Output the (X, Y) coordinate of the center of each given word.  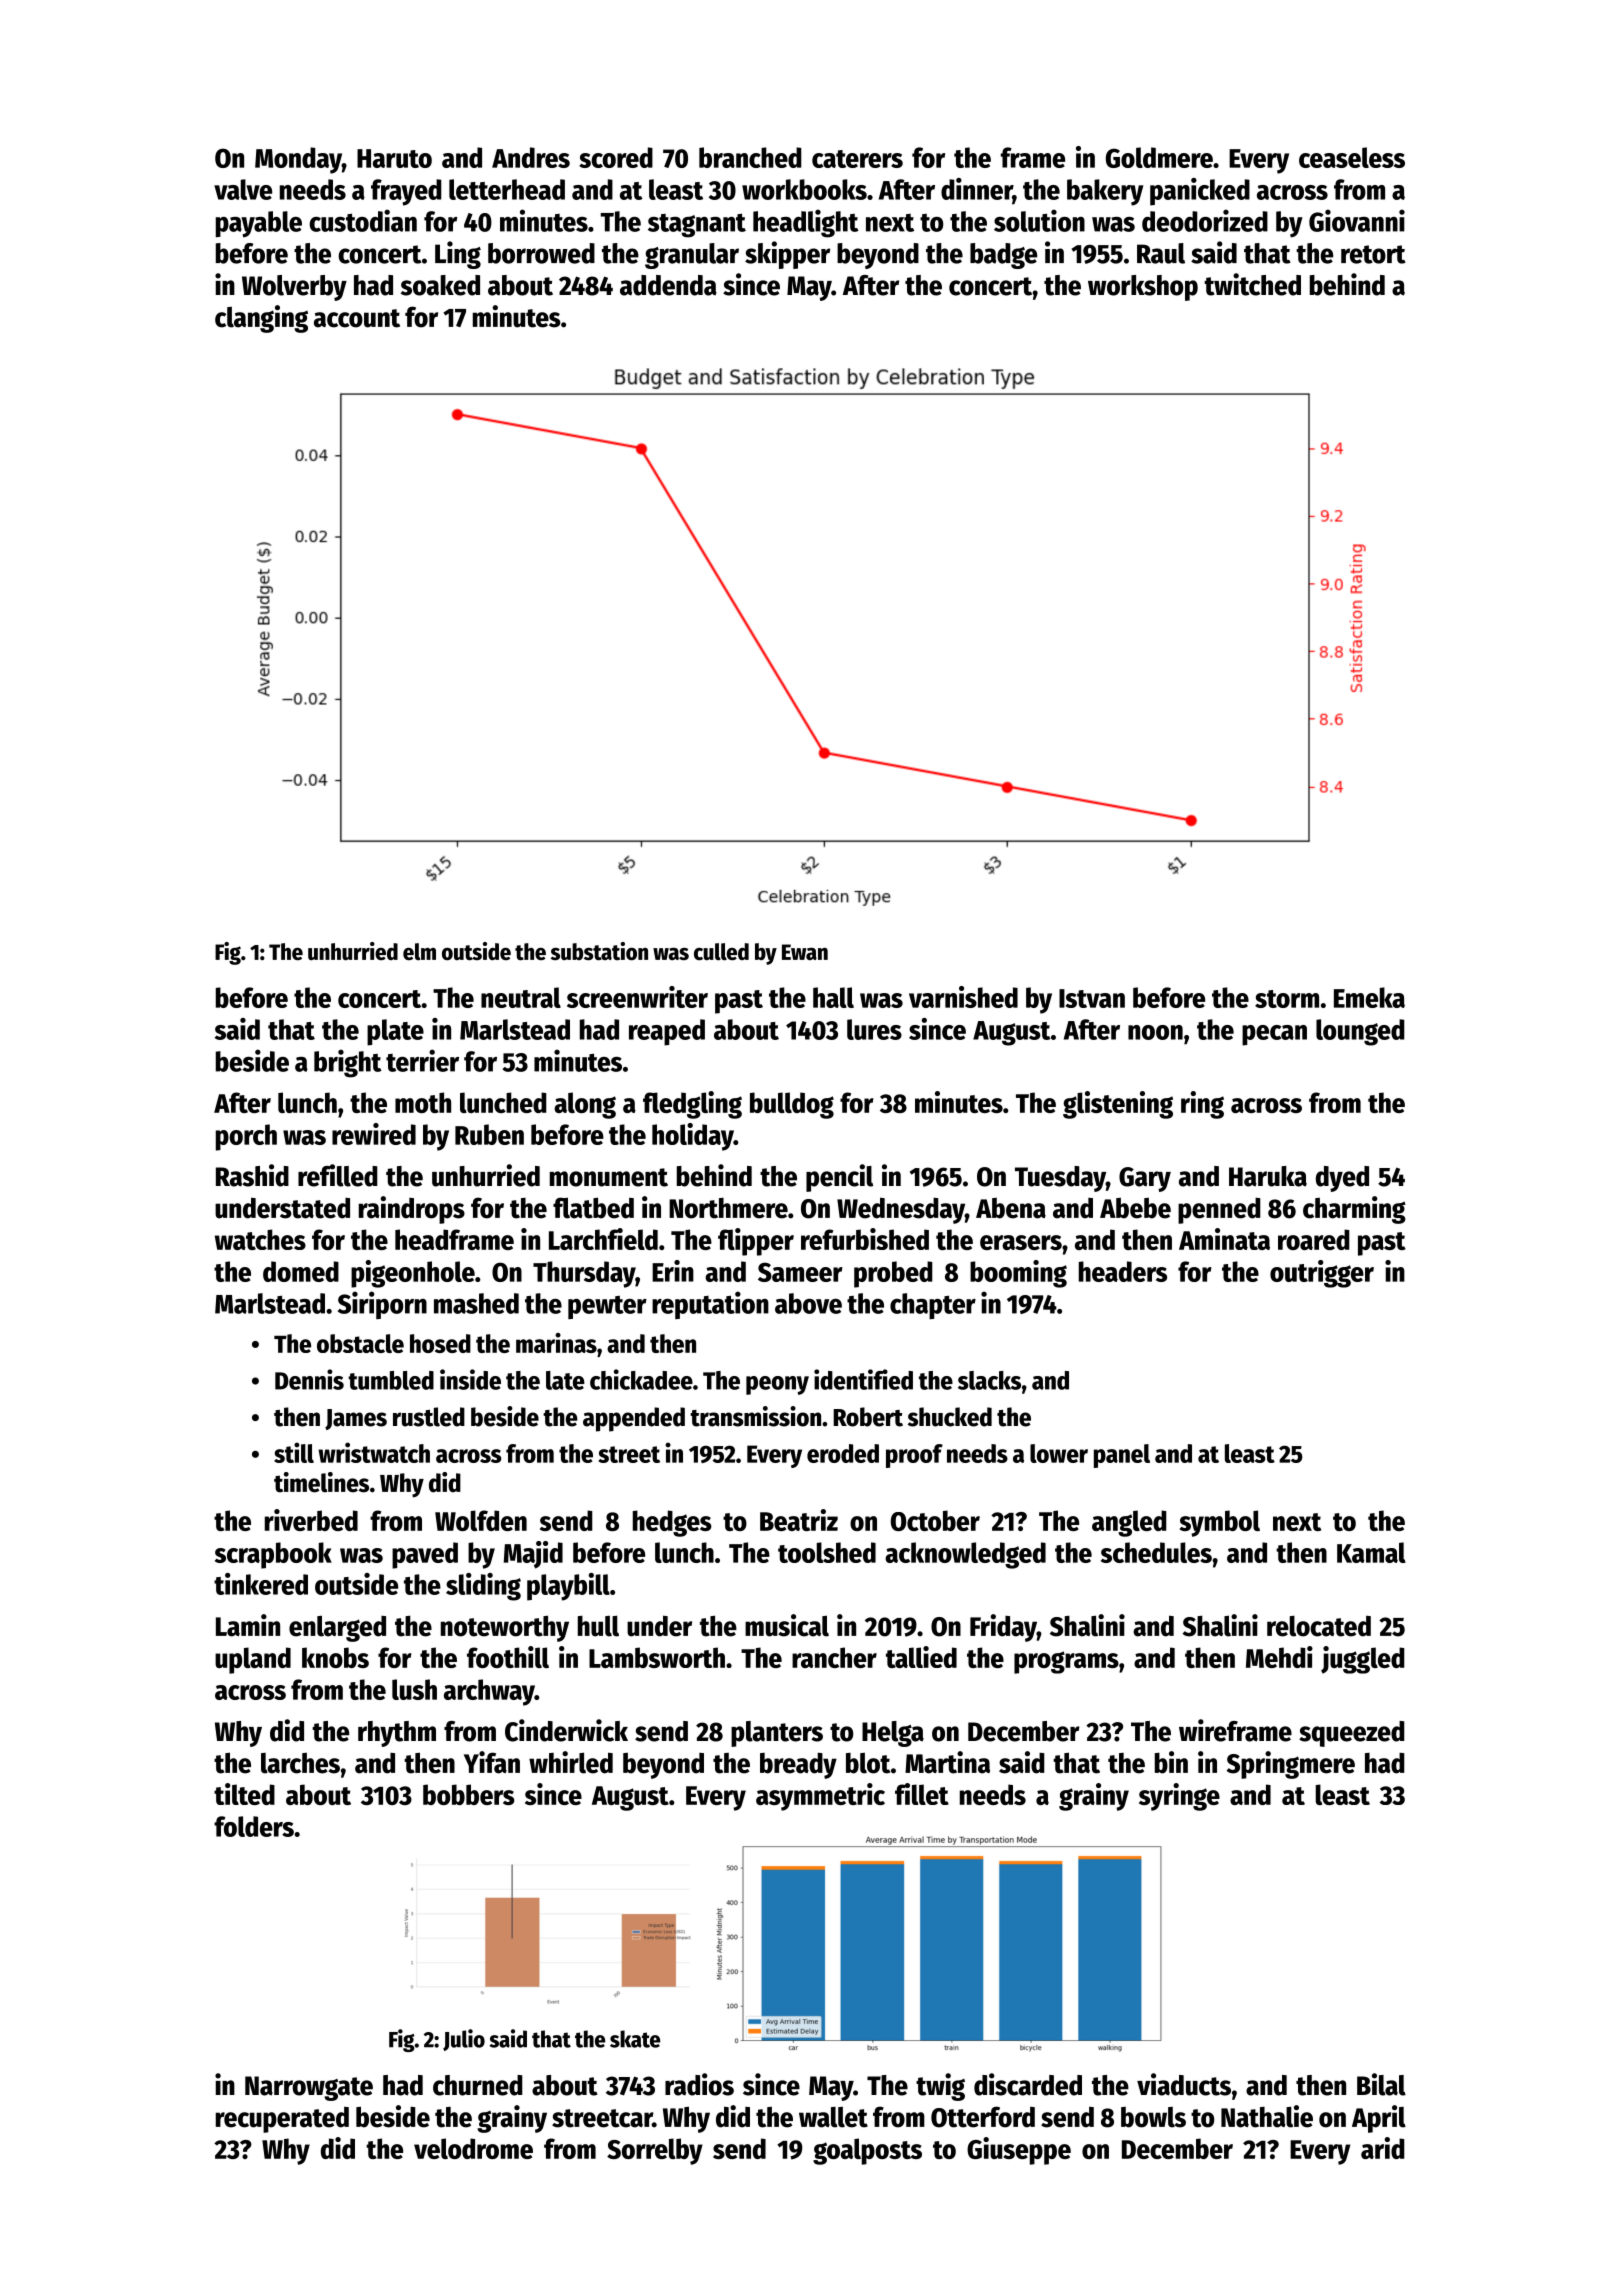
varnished (963, 997)
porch (246, 1137)
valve (243, 189)
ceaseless (1352, 157)
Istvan (1092, 998)
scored (616, 157)
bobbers (469, 1794)
